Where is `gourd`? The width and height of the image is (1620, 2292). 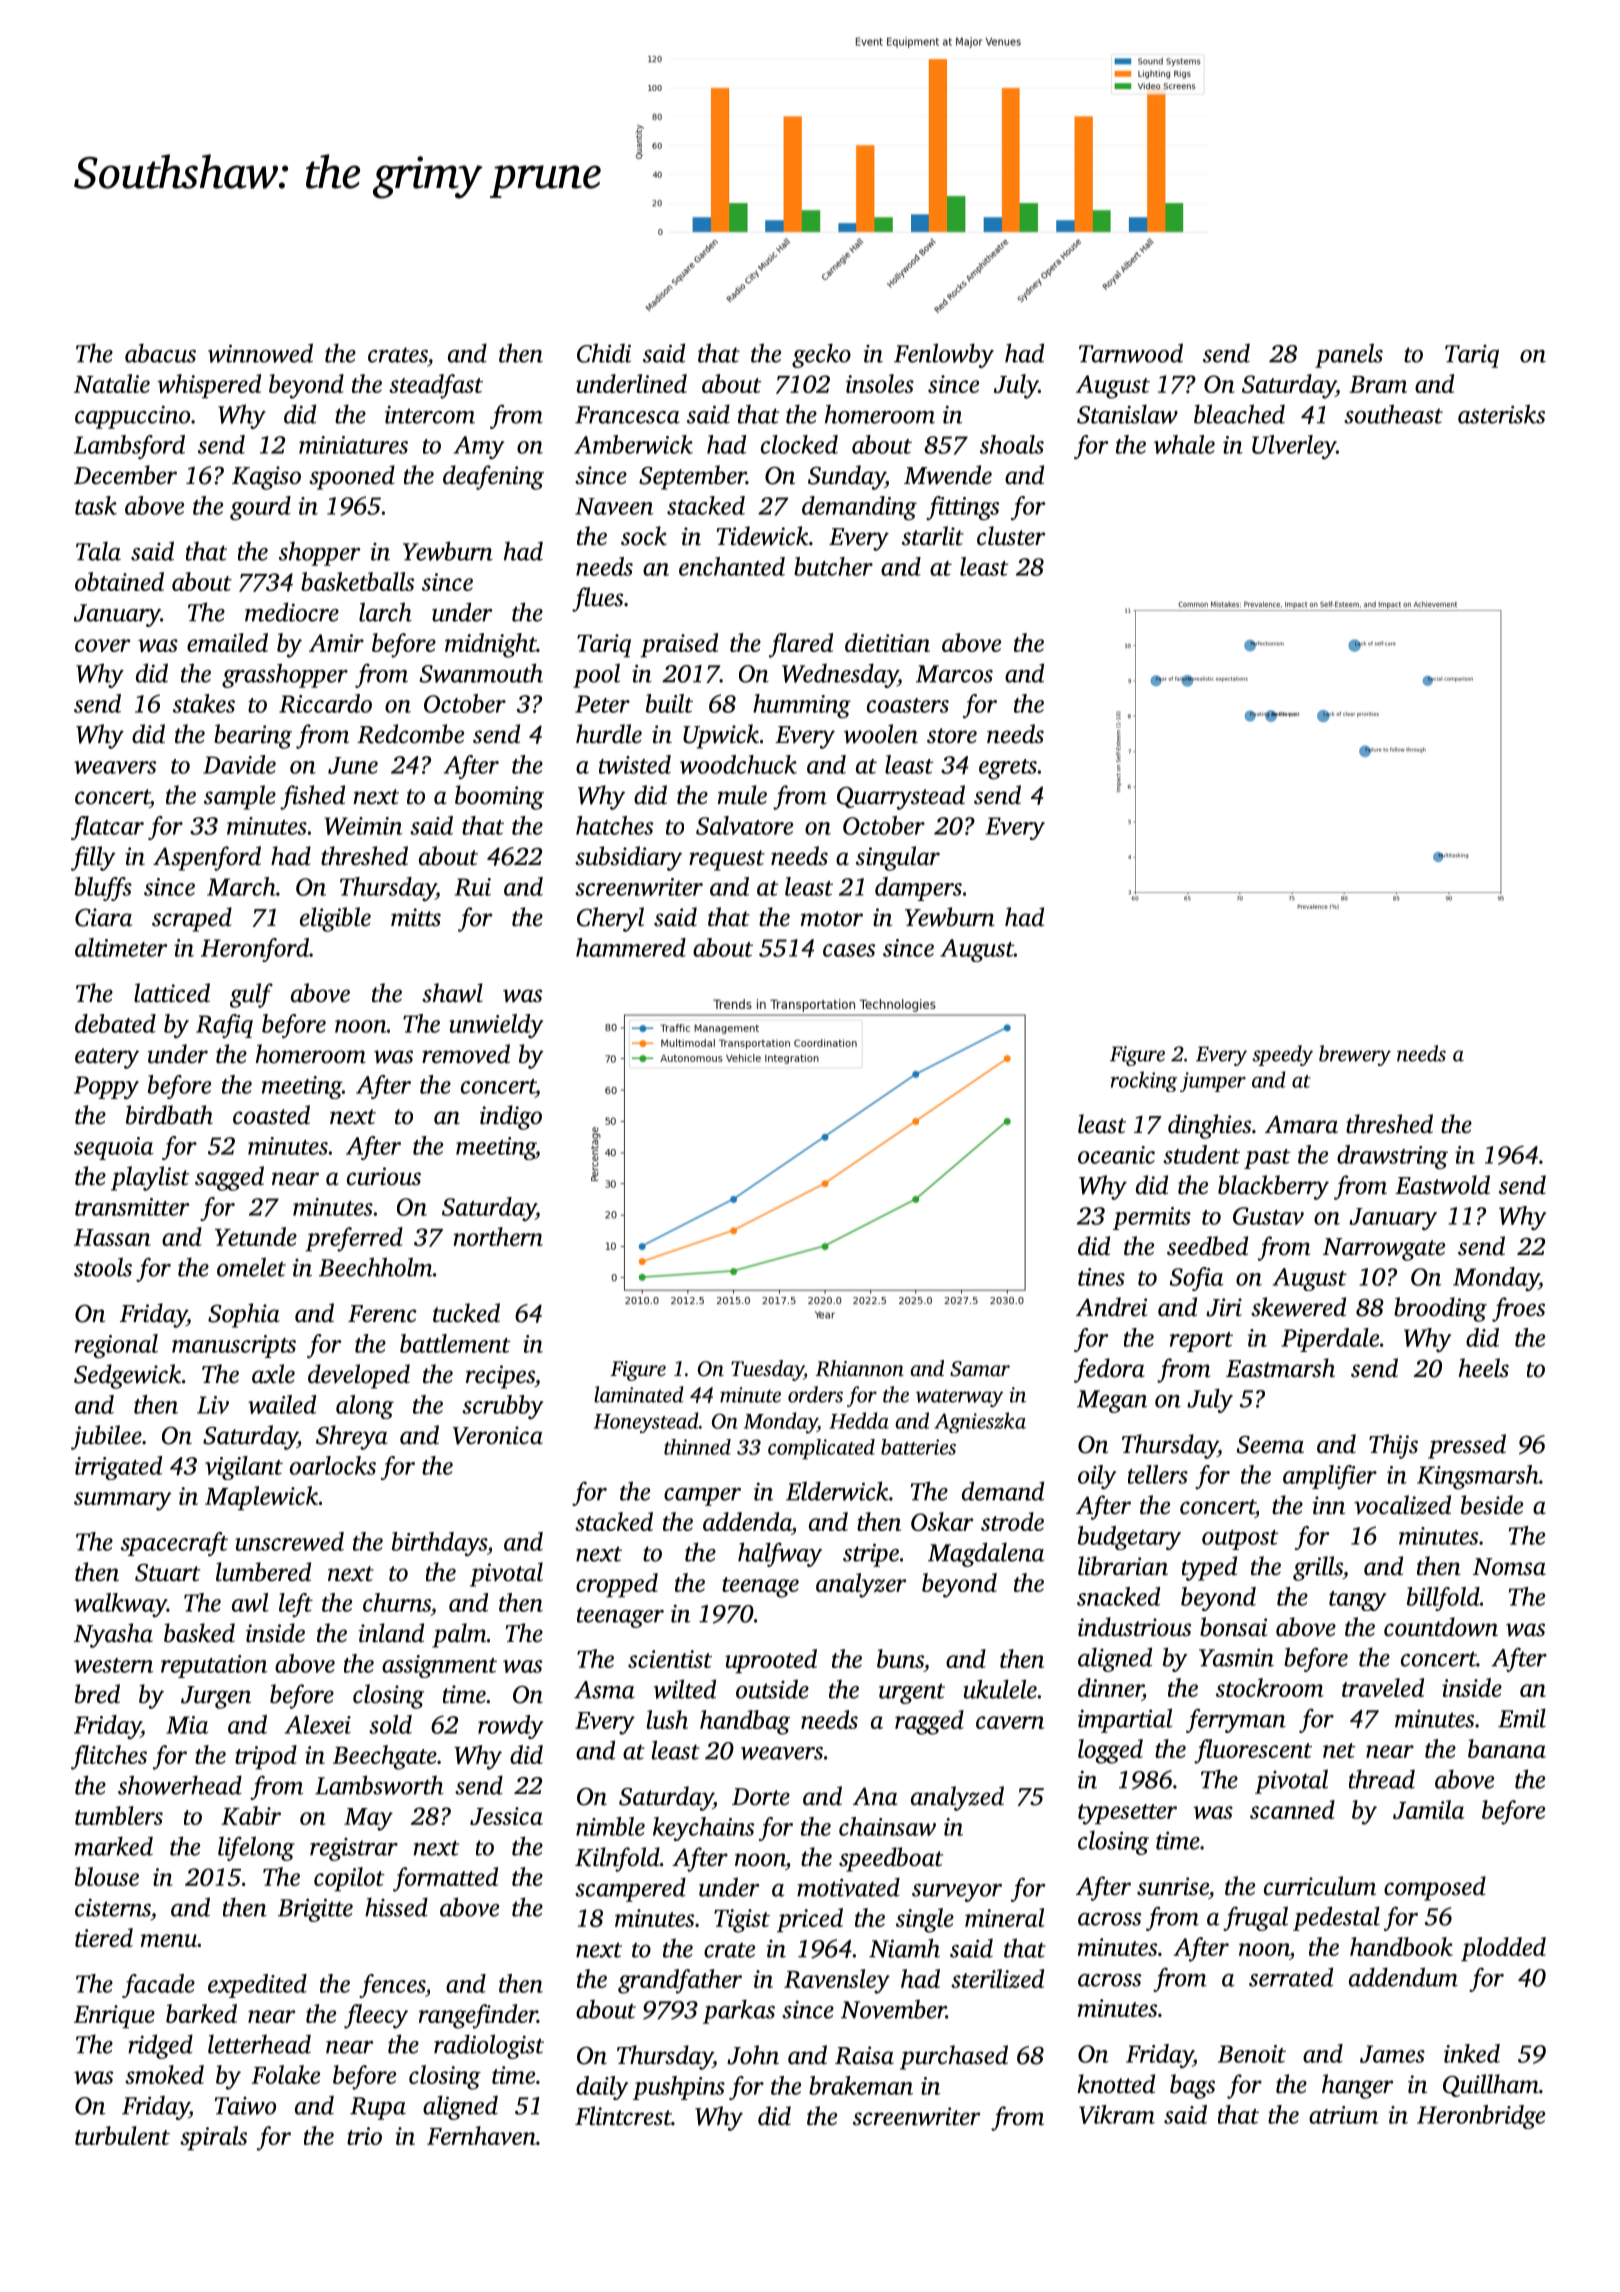
gourd is located at coordinates (260, 508).
